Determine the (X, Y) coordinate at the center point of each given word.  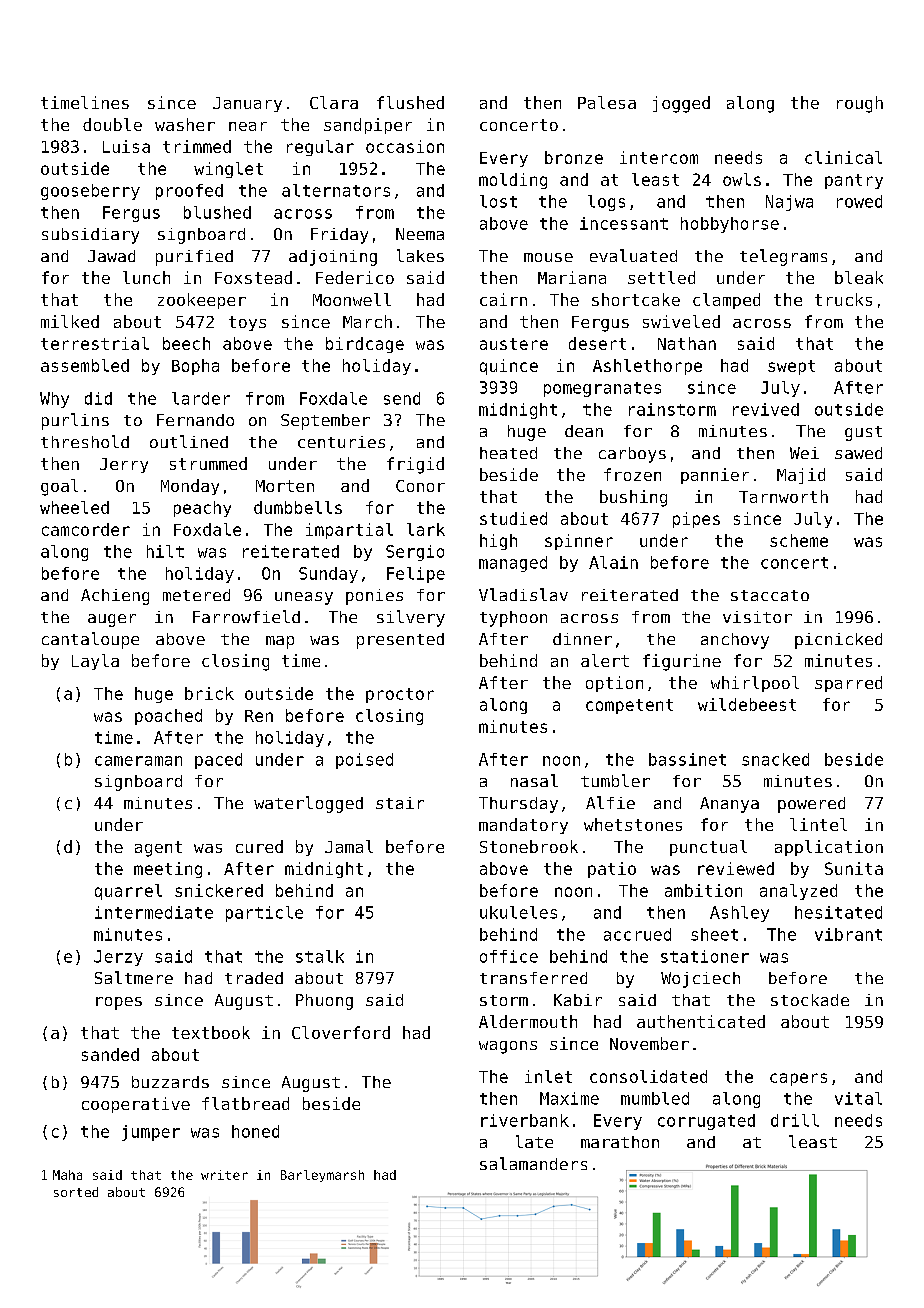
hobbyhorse (730, 225)
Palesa (607, 102)
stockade (810, 1000)
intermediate (154, 912)
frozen (632, 474)
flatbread (245, 1103)
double (112, 124)
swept (791, 367)
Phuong (324, 1002)
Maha (67, 1175)
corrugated (706, 1122)
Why (54, 400)
